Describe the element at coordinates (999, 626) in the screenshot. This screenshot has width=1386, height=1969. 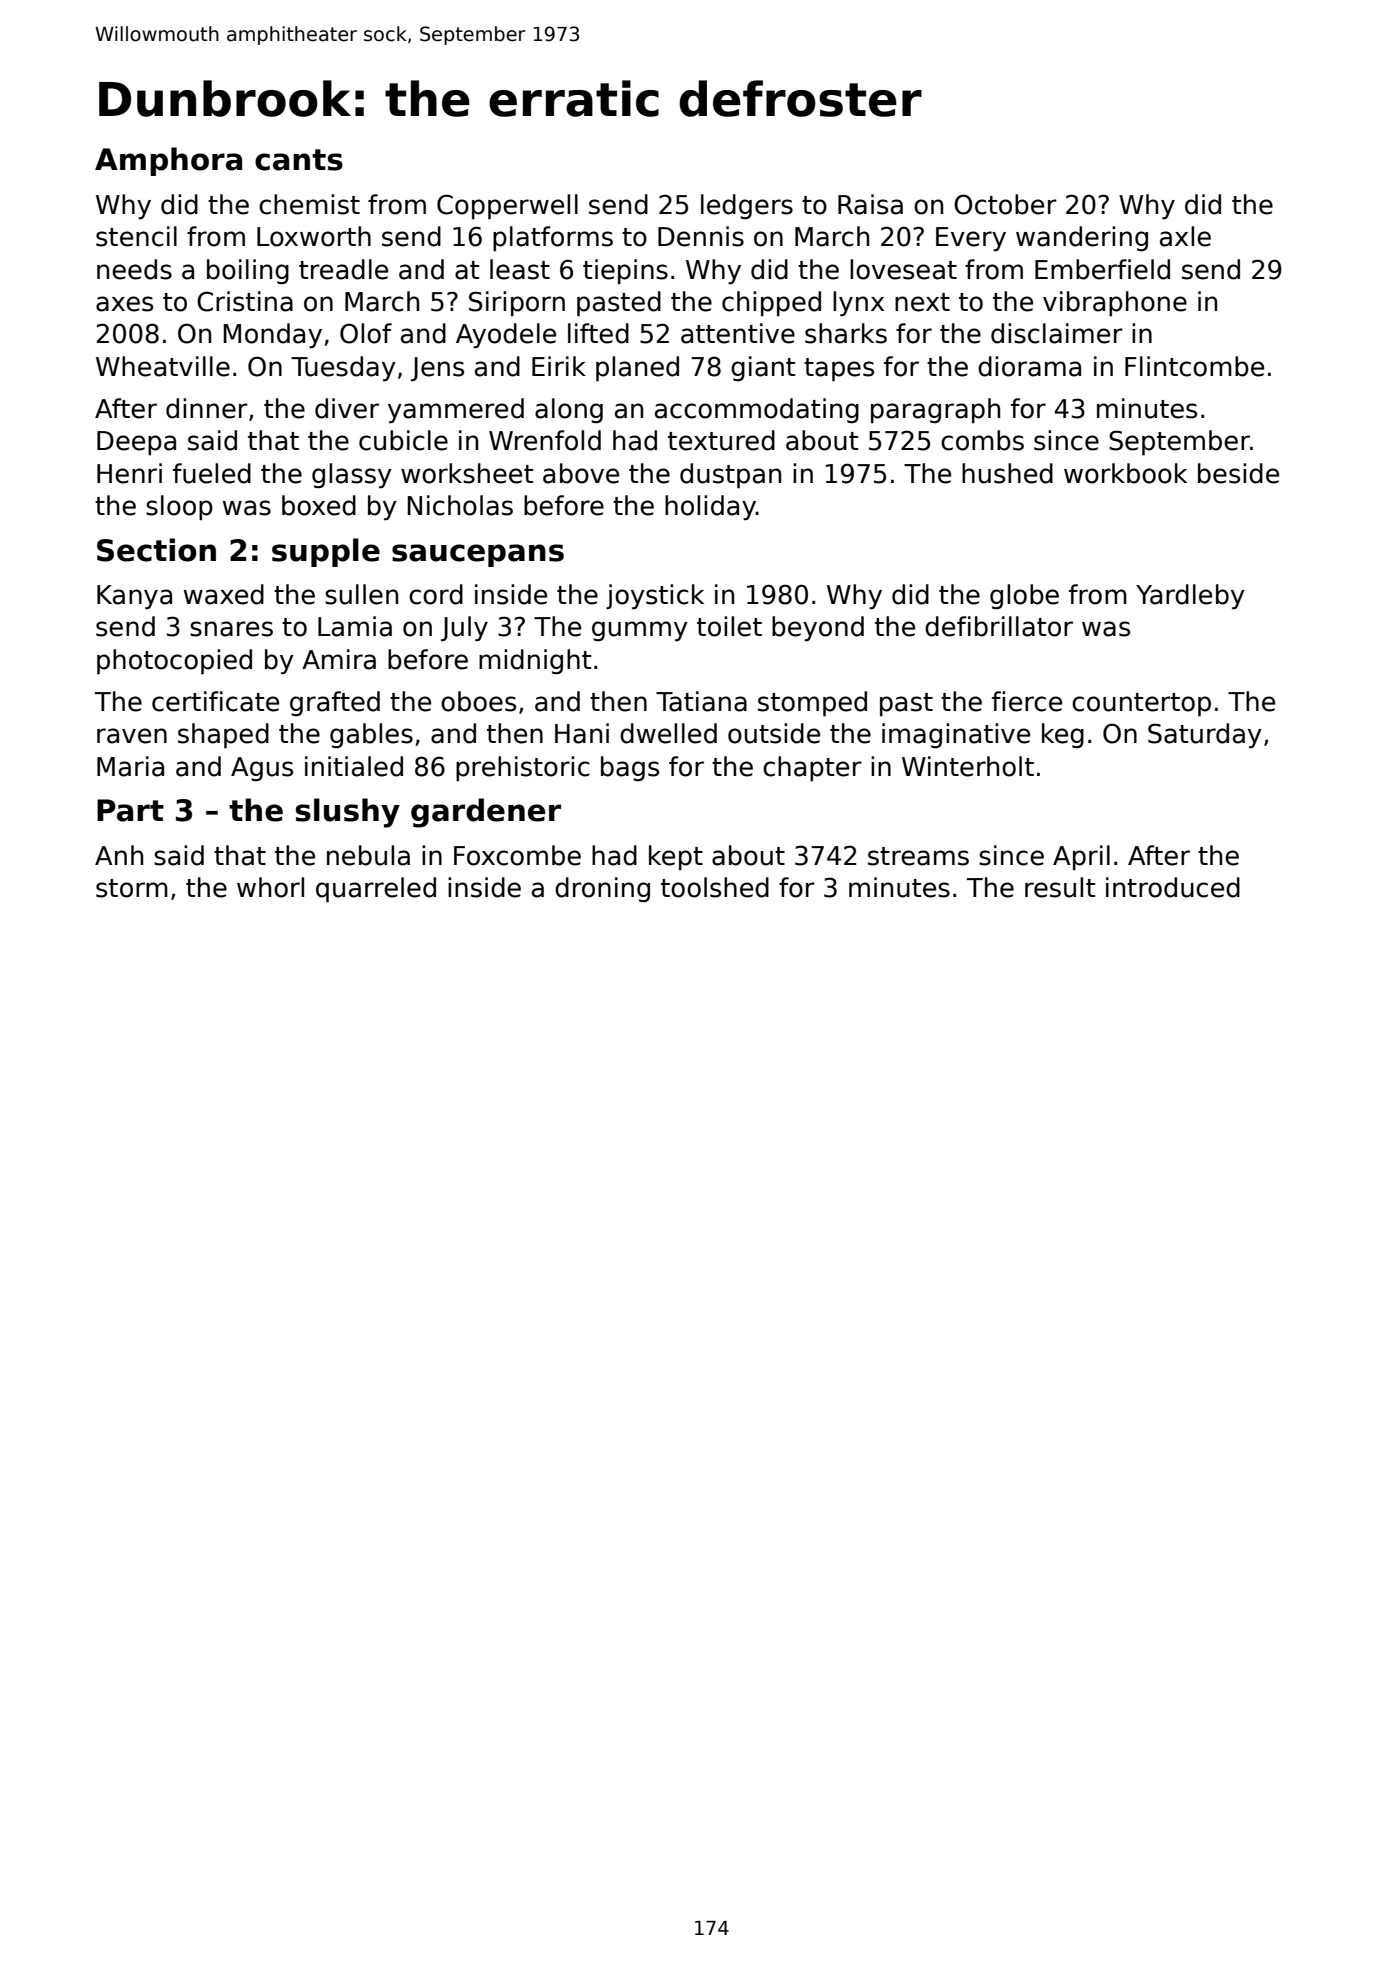
I see `defibrillator` at that location.
